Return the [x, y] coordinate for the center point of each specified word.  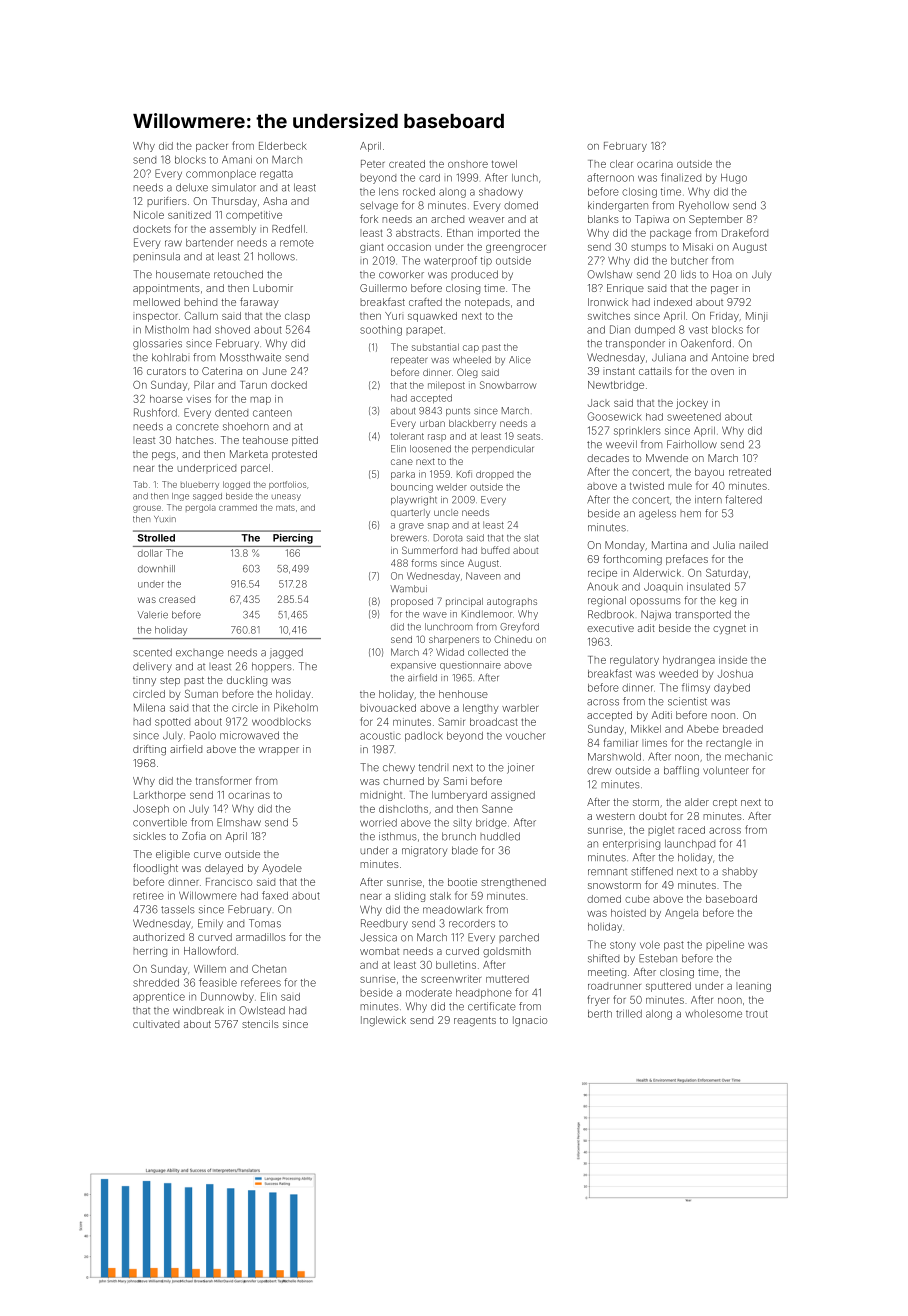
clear [621, 164]
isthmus [398, 836]
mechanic [749, 757]
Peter [373, 164]
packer [212, 147]
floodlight [155, 869]
